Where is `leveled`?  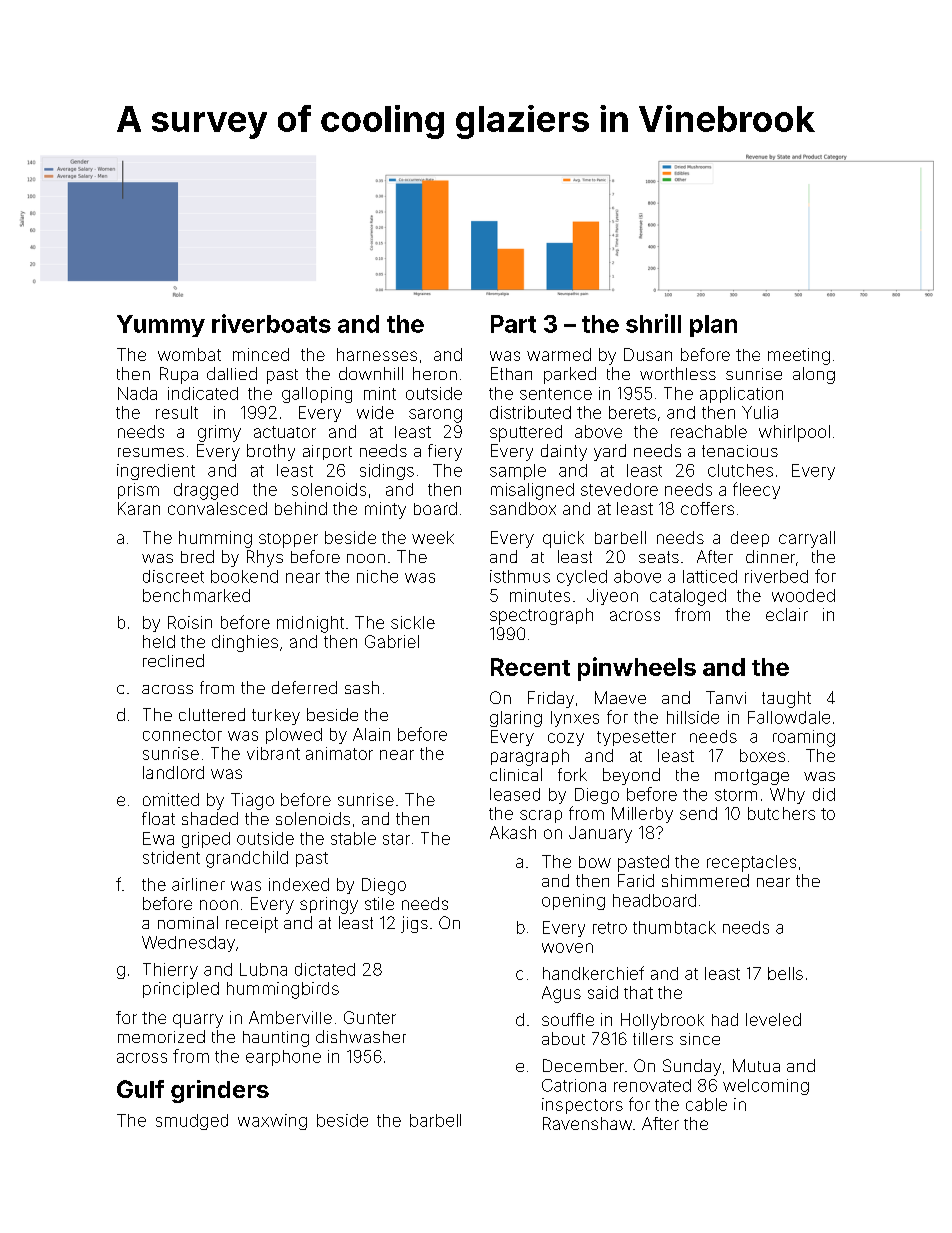
leveled is located at coordinates (773, 1019).
